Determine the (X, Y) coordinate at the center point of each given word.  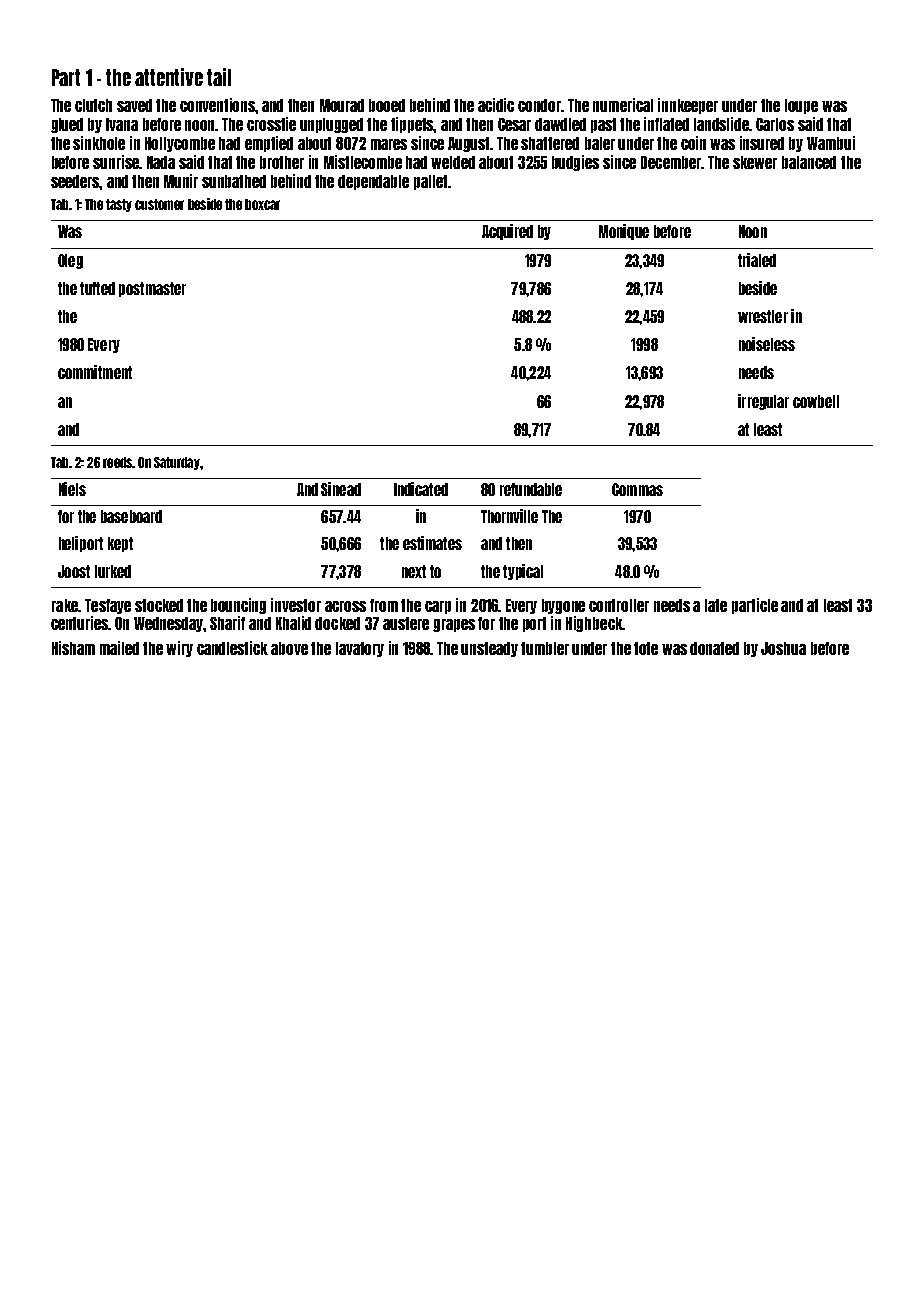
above (289, 648)
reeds (117, 462)
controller (619, 605)
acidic (496, 105)
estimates (432, 543)
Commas (637, 489)
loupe (801, 106)
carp (438, 607)
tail (219, 77)
